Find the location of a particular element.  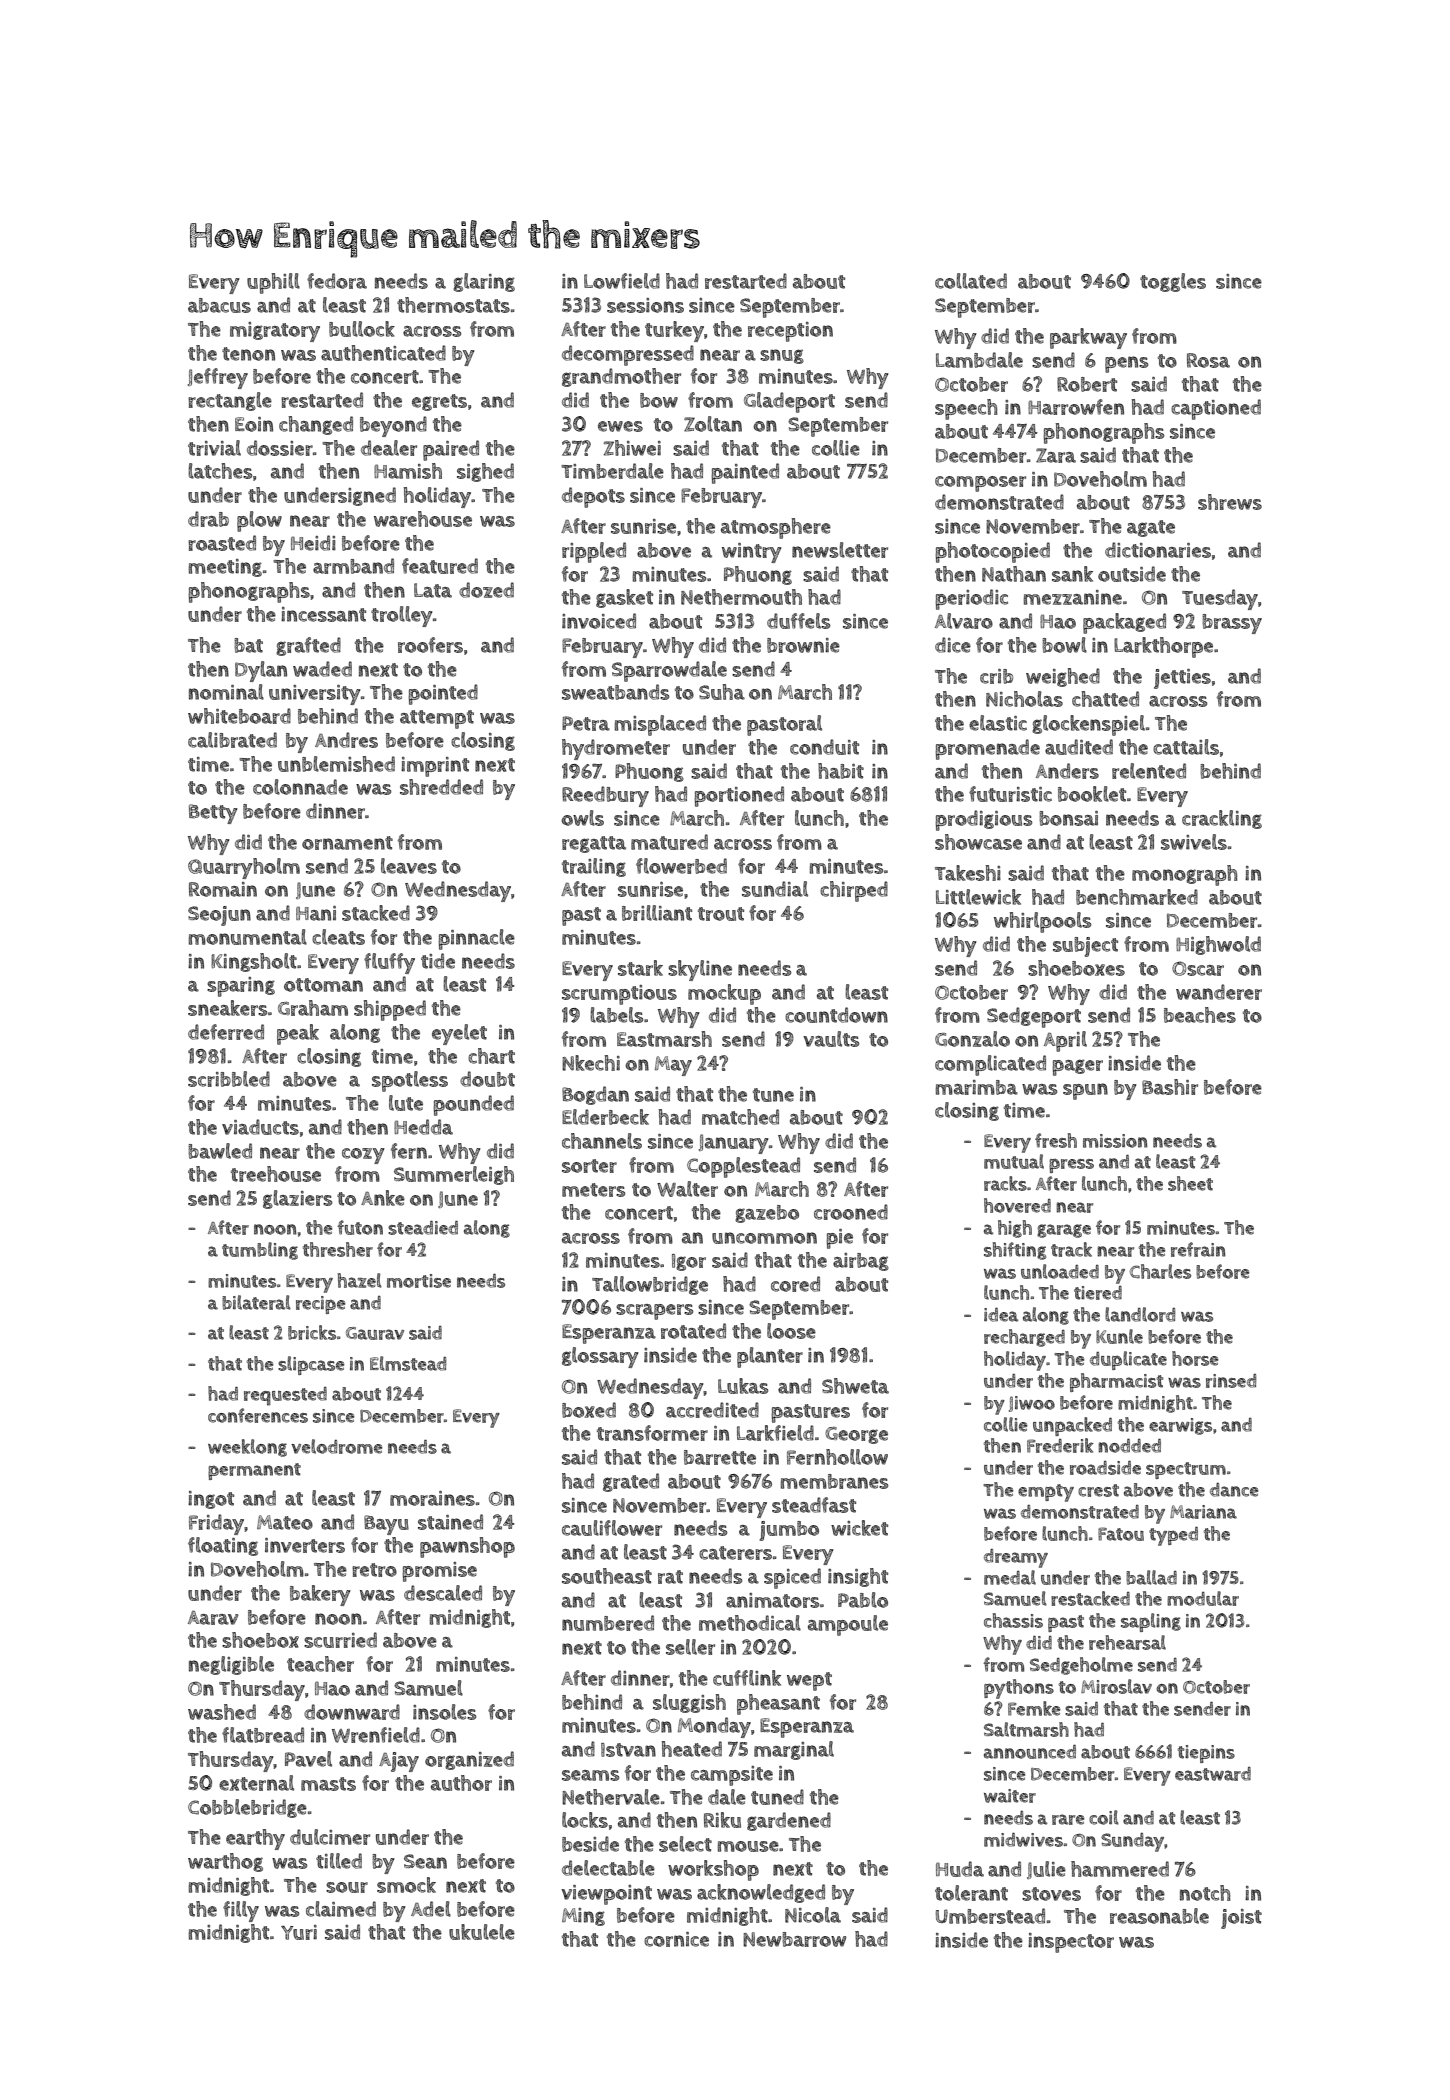

glaring is located at coordinates (484, 282).
